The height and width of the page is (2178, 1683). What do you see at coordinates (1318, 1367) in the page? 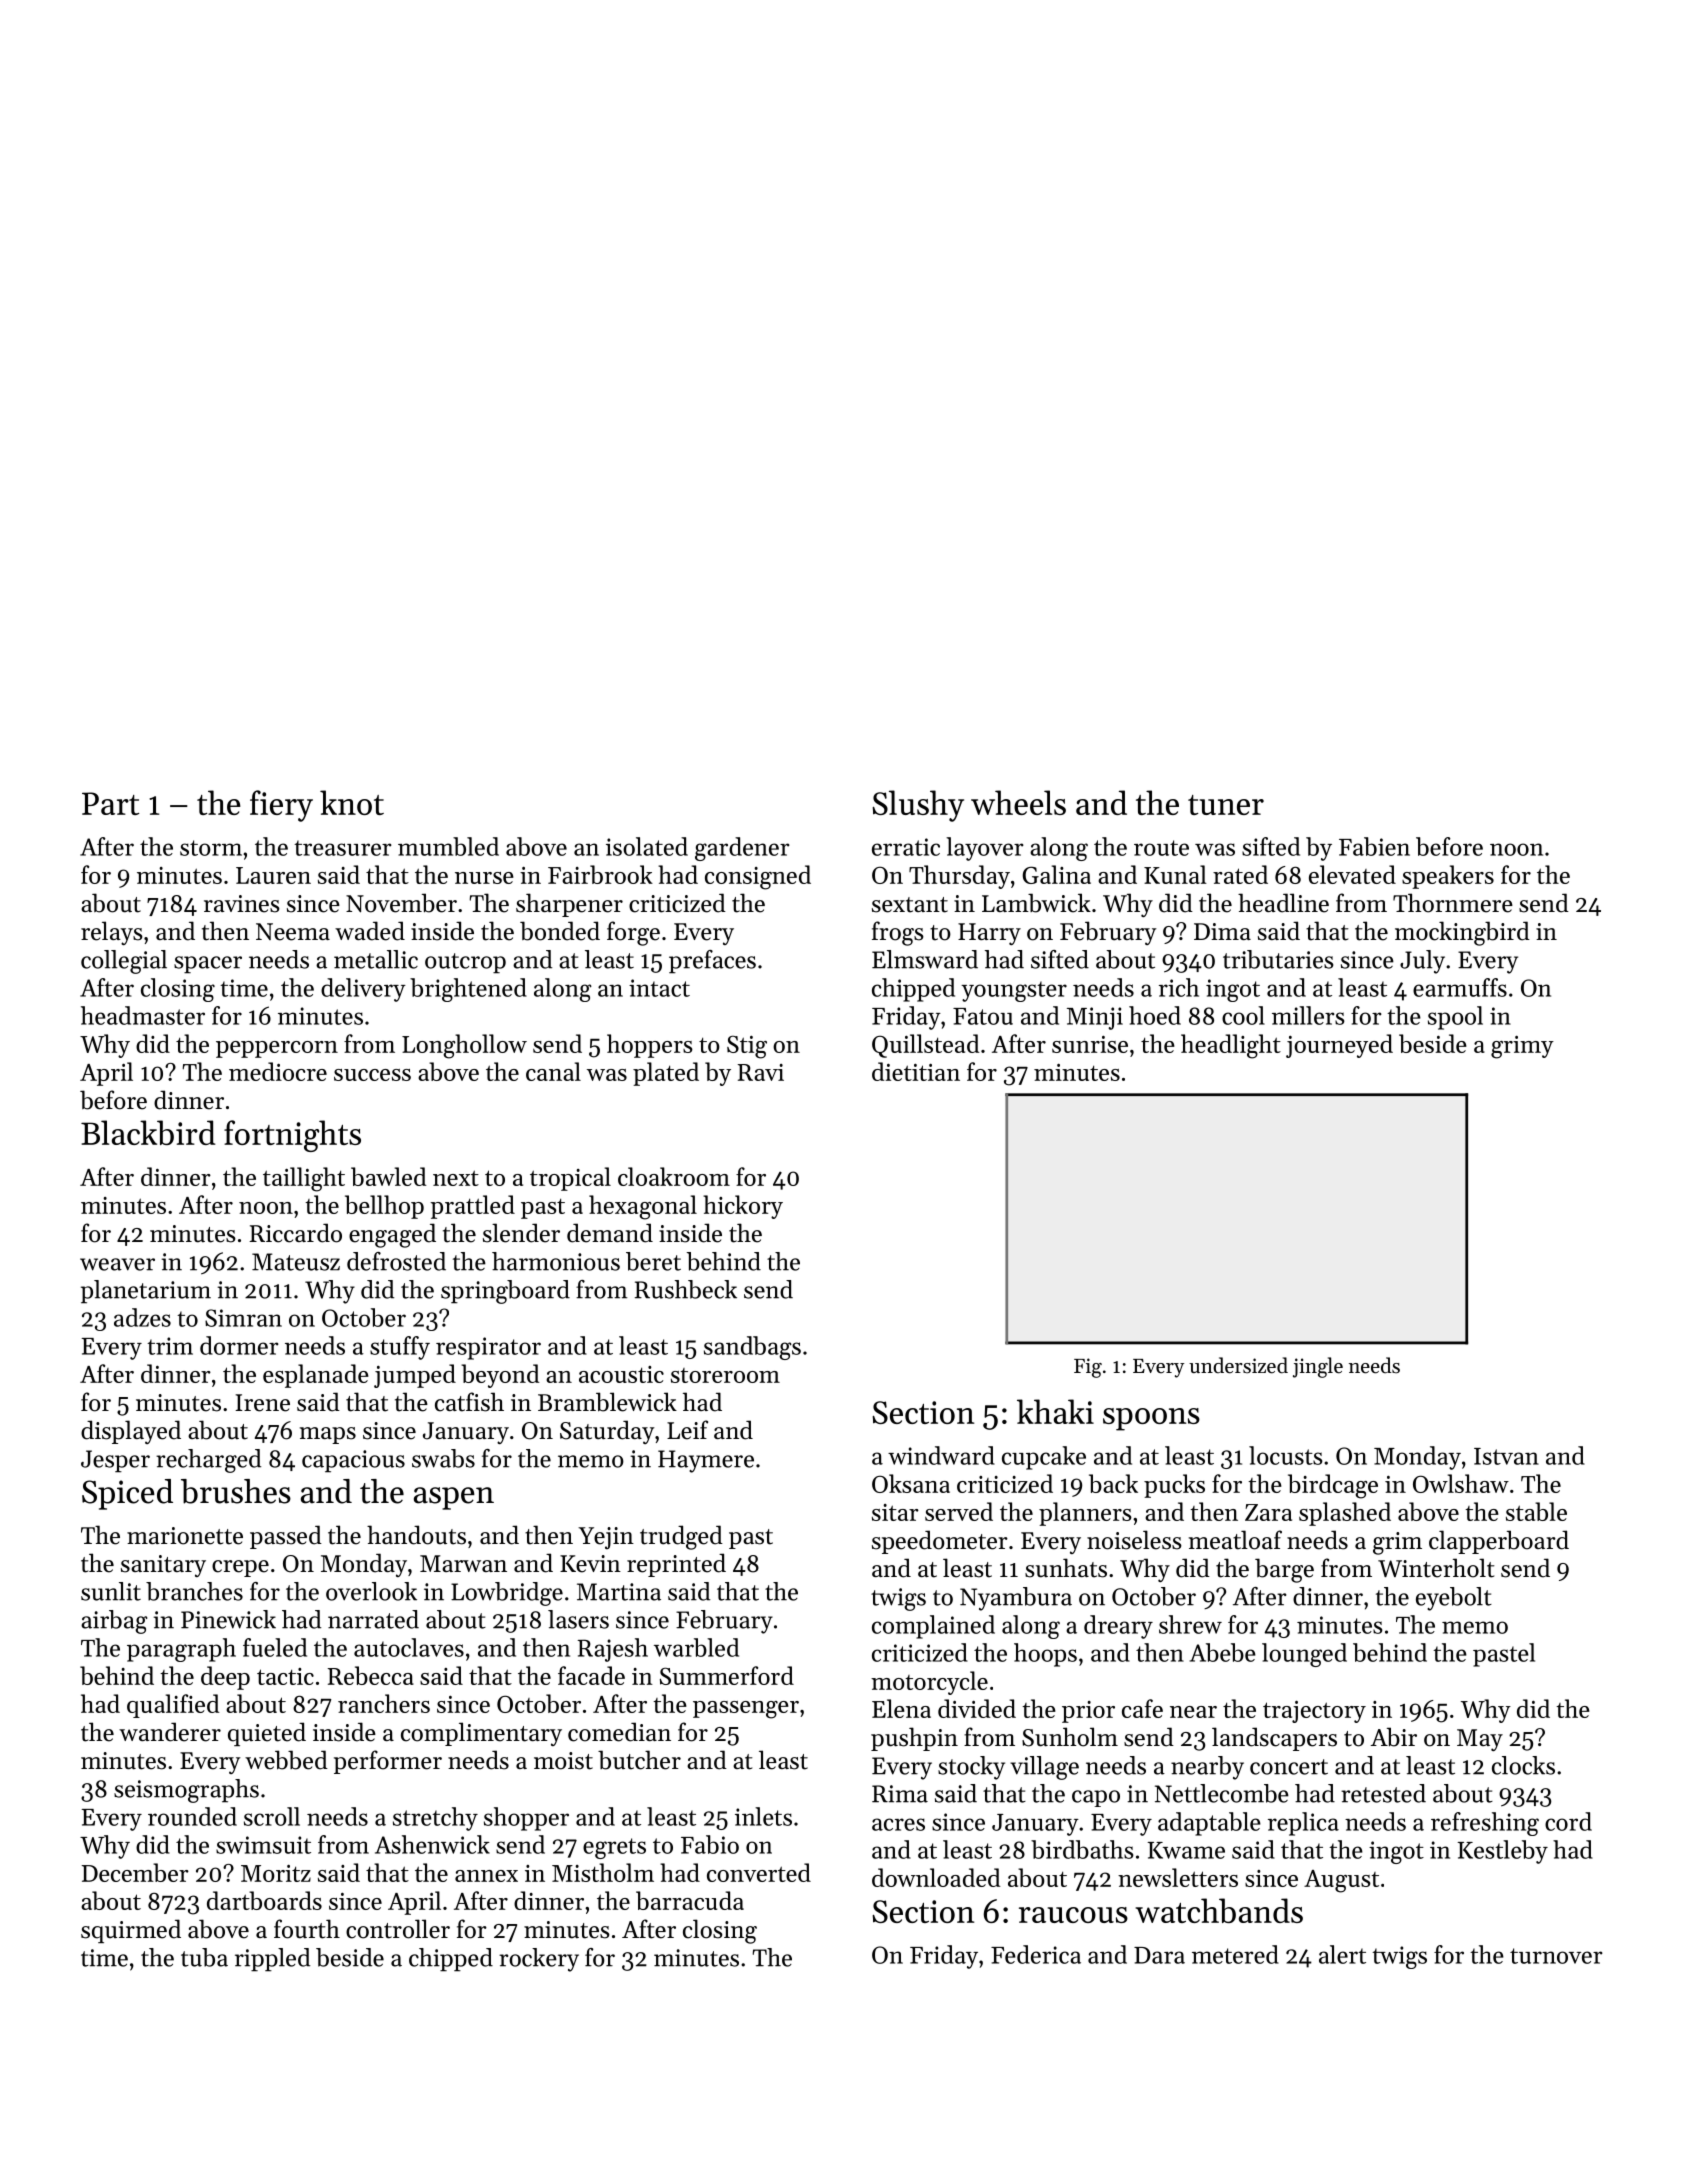
I see `jingle` at bounding box center [1318, 1367].
